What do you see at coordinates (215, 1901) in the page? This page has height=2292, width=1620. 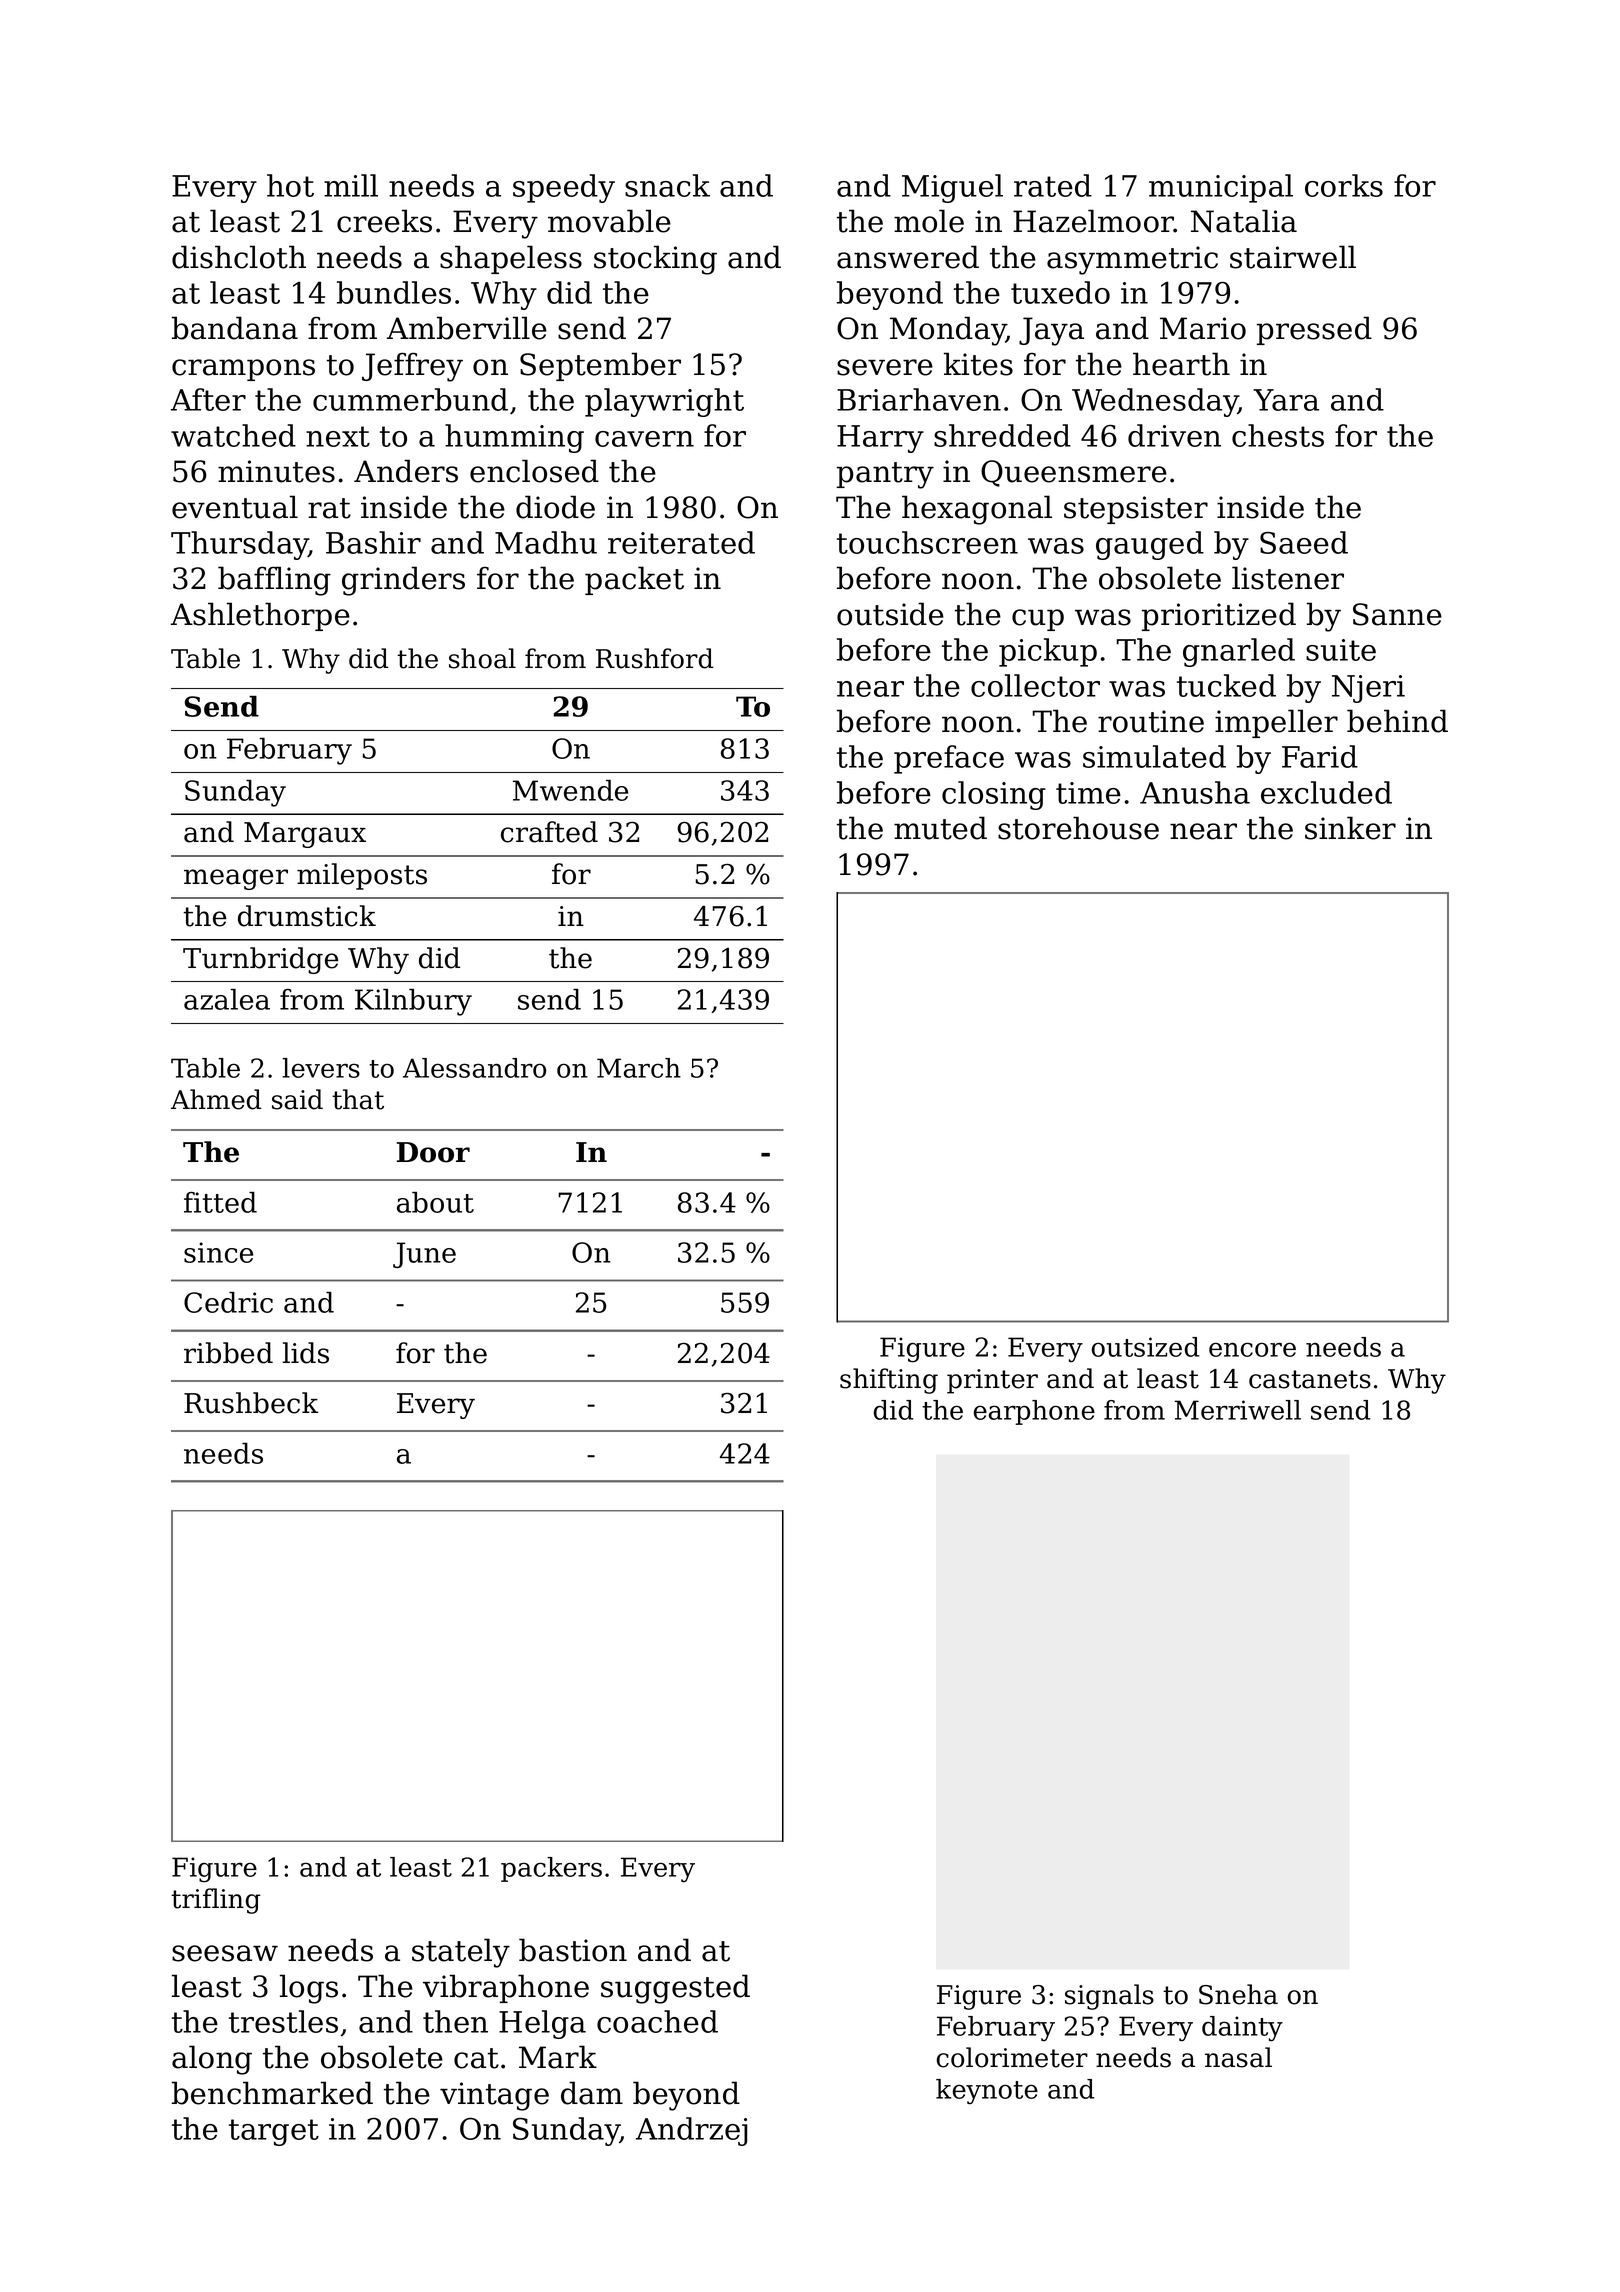 I see `trifling` at bounding box center [215, 1901].
